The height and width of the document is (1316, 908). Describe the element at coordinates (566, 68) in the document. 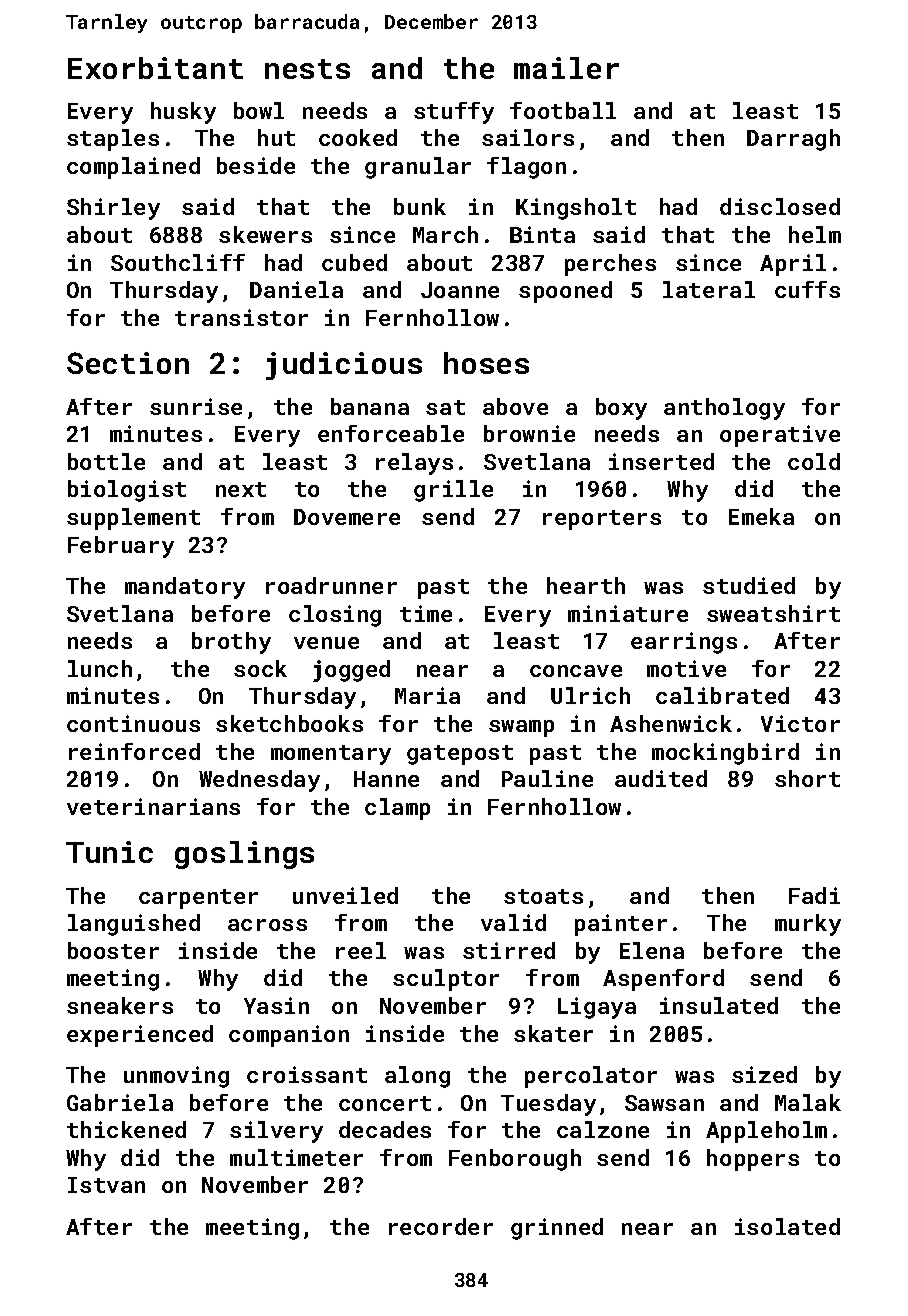

I see `mailer` at that location.
